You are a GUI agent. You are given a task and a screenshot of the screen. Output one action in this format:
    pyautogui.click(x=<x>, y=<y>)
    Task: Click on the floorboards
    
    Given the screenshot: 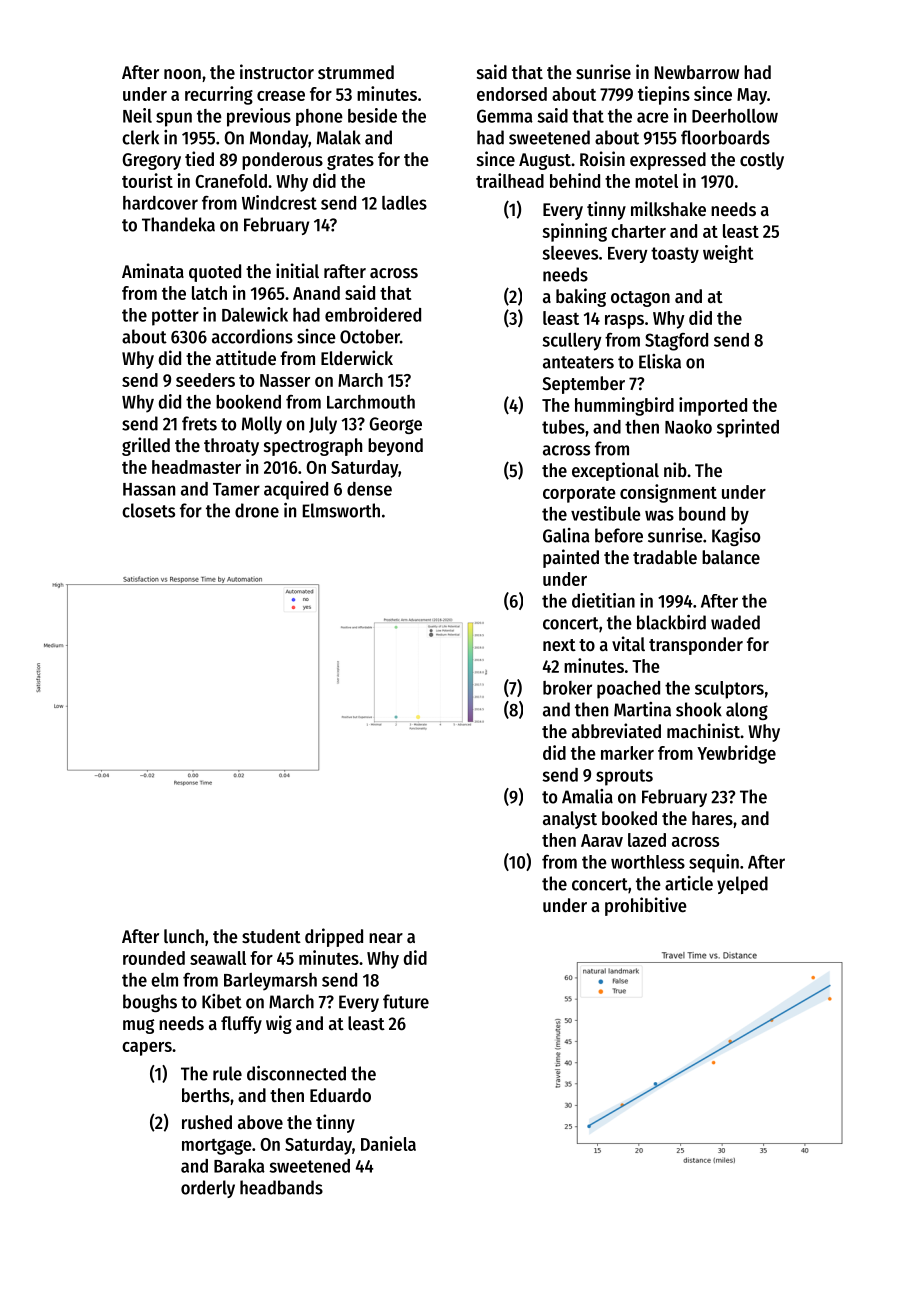 What is the action you would take?
    pyautogui.click(x=725, y=137)
